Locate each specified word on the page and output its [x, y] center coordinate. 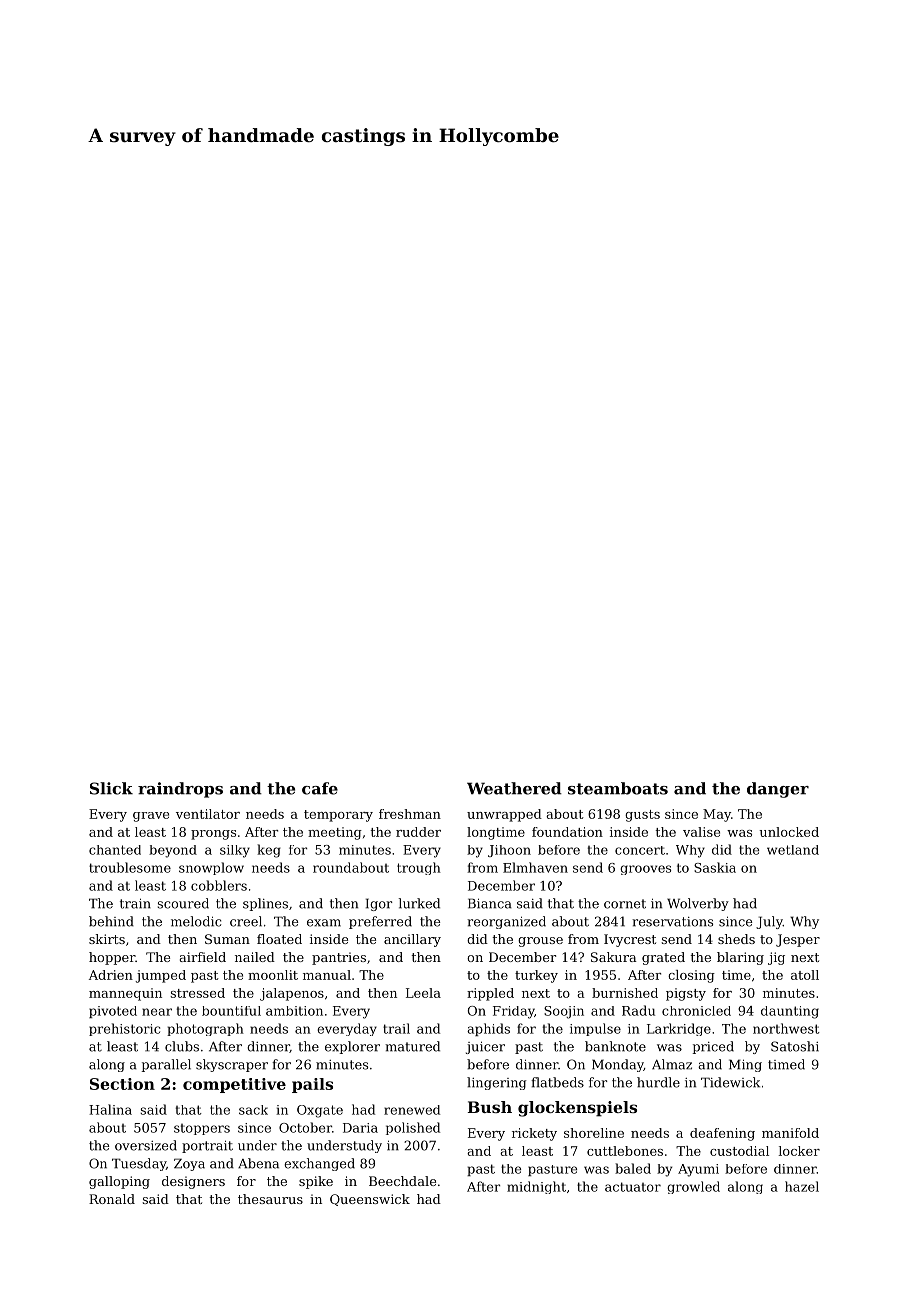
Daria [360, 1128]
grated [663, 958]
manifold [790, 1133]
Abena [258, 1163]
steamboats [618, 788]
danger [778, 790]
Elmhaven [535, 867]
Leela [423, 993]
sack [253, 1110]
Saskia [715, 867]
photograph [205, 1029]
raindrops [180, 790]
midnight [536, 1187]
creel [246, 921]
